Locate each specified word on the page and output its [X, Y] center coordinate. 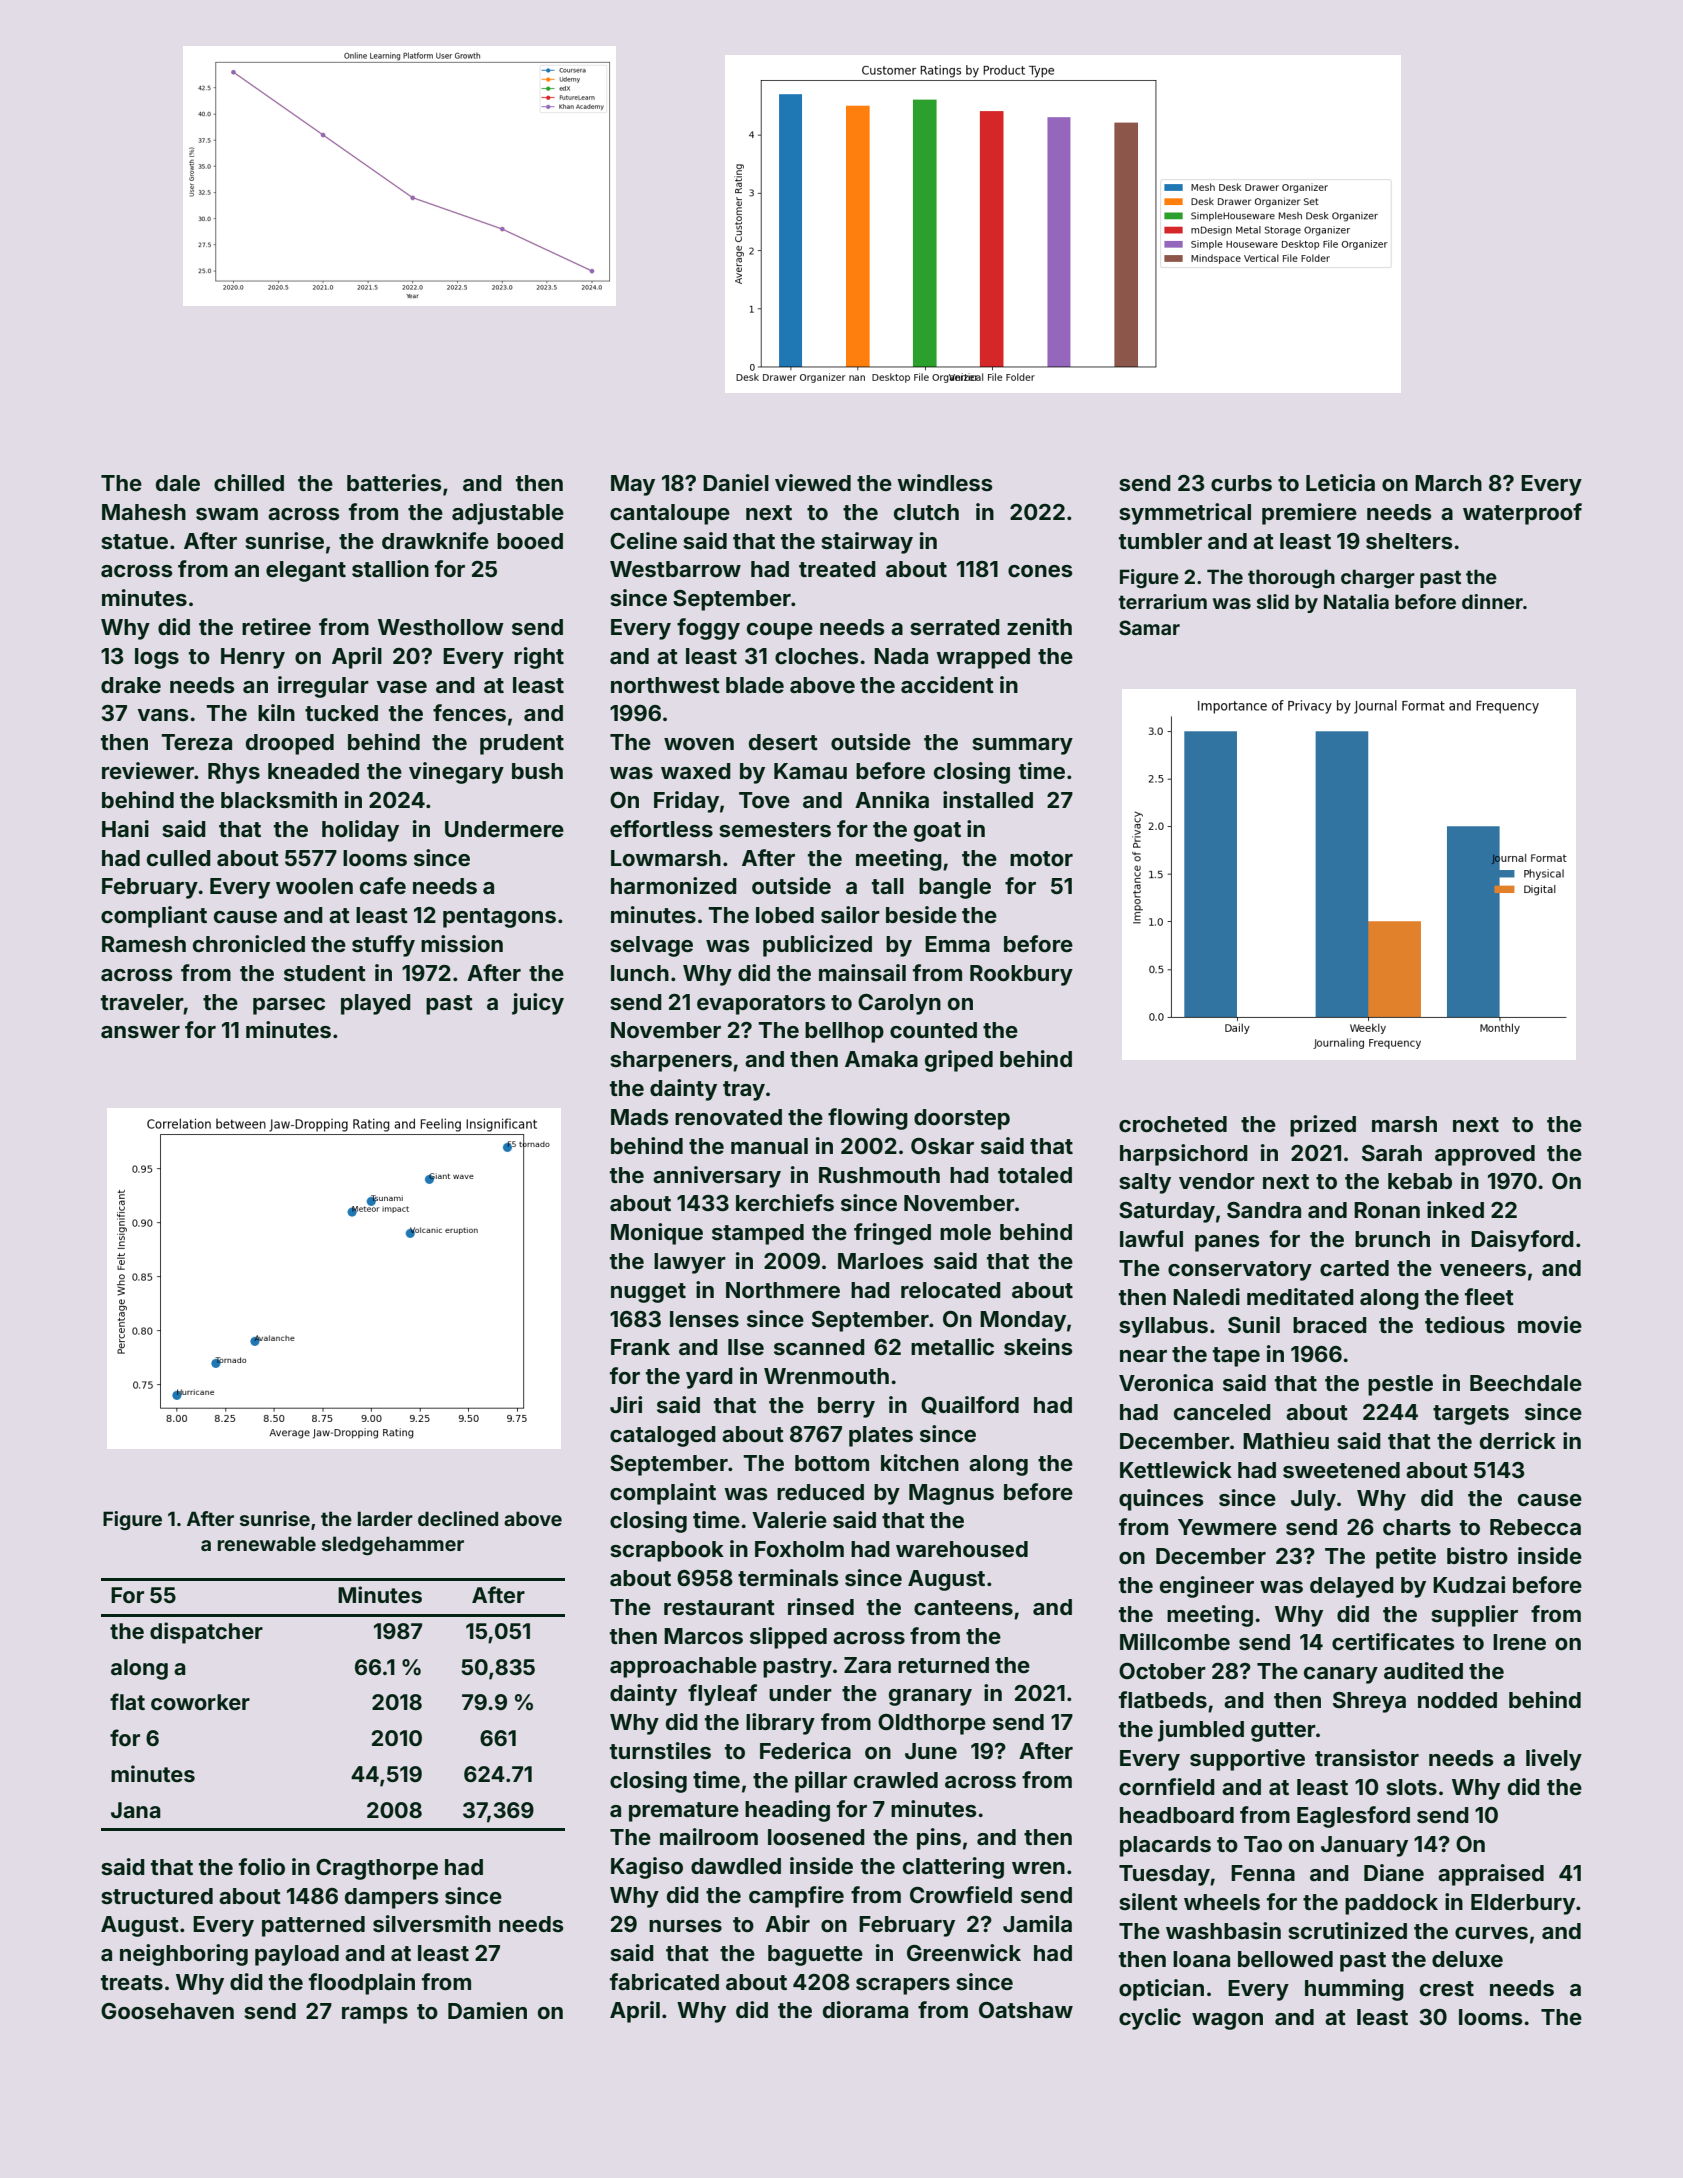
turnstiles [660, 1750]
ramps [375, 2015]
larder [385, 1518]
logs [157, 658]
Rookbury [1021, 975]
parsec [289, 1006]
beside [921, 914]
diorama [865, 2009]
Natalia [1356, 601]
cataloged [663, 1436]
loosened [816, 1837]
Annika [892, 799]
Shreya [1369, 1702]
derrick [1518, 1440]
